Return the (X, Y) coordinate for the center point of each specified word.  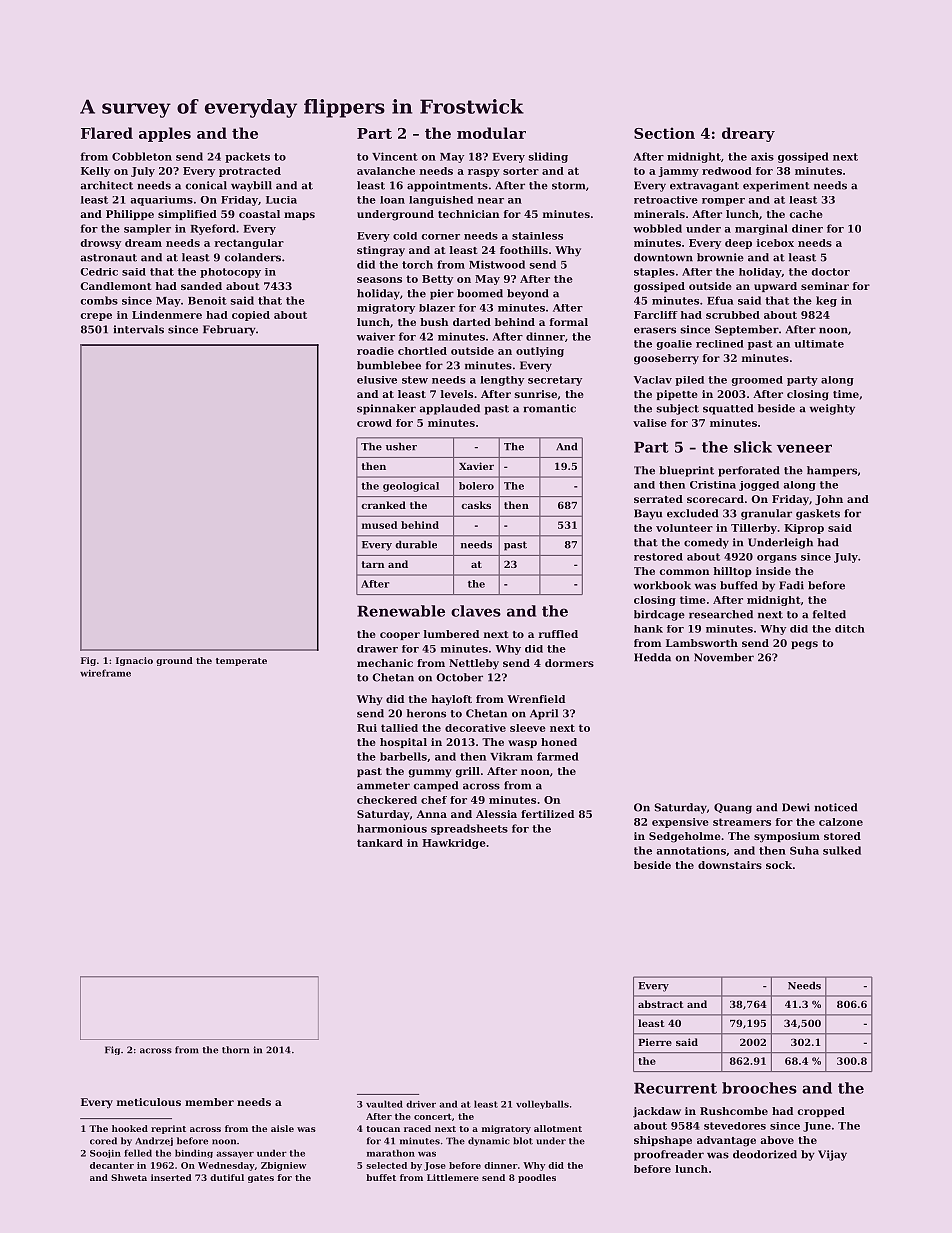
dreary (748, 134)
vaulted (384, 1104)
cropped (821, 1112)
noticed (835, 807)
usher (401, 446)
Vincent (395, 156)
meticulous (149, 1102)
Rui (367, 728)
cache (806, 214)
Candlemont (116, 286)
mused (379, 525)
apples (165, 134)
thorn (235, 1050)
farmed (558, 756)
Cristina (713, 485)
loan (392, 200)
